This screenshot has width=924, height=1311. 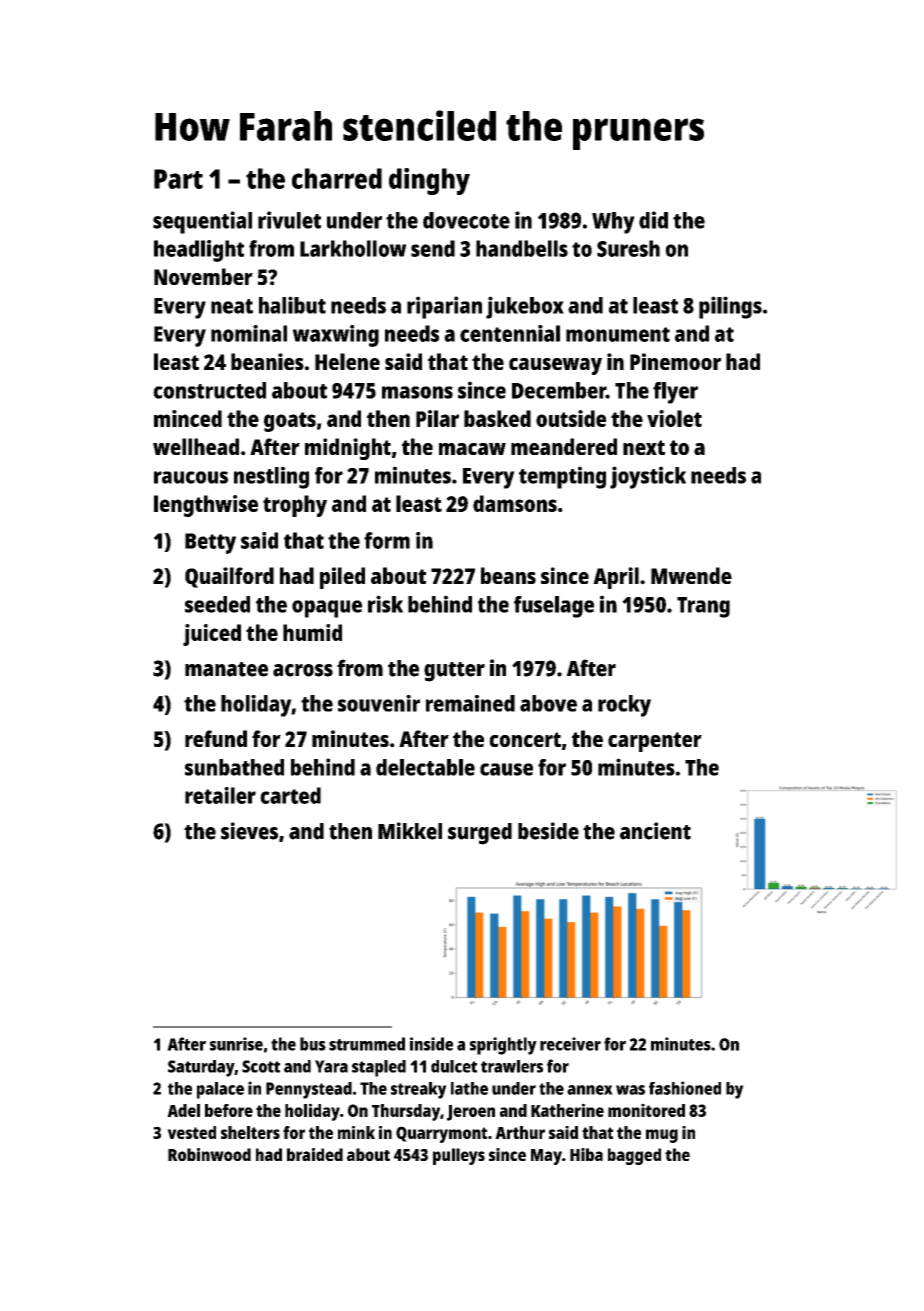 I want to click on violet, so click(x=674, y=418).
